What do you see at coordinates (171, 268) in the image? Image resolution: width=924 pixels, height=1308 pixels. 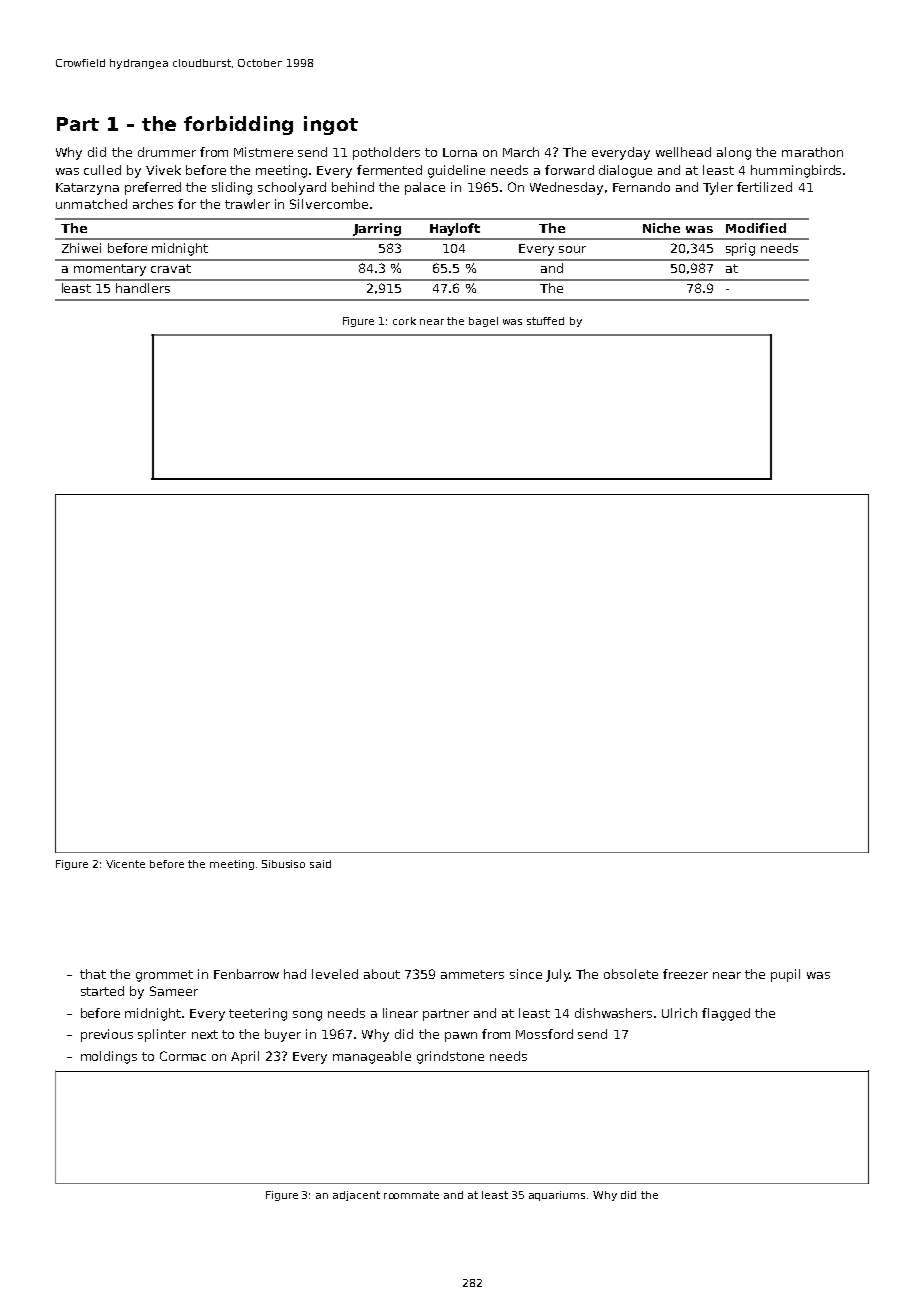 I see `cravat` at bounding box center [171, 268].
